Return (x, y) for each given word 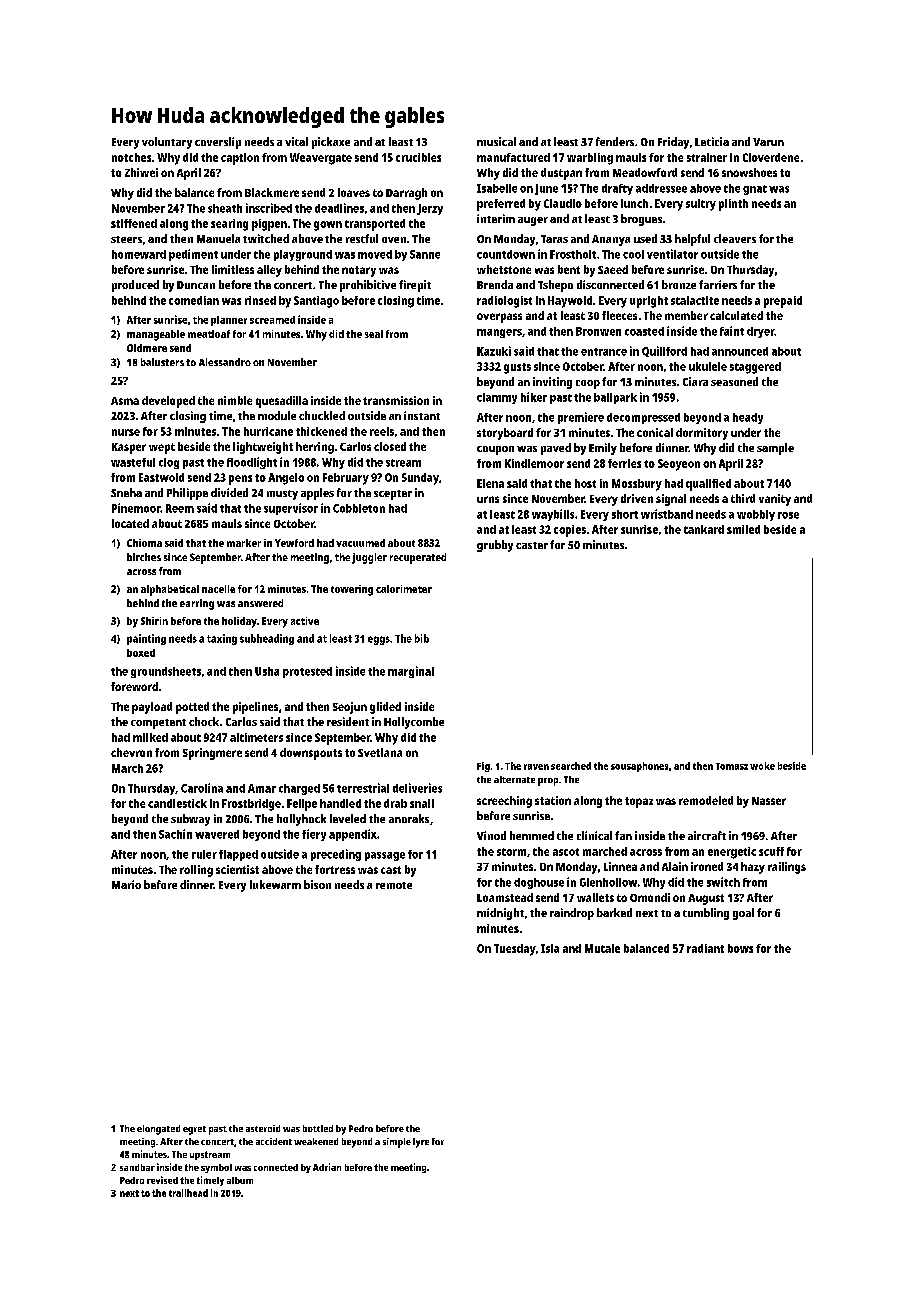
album (240, 1180)
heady (748, 418)
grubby (495, 546)
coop (588, 384)
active (305, 621)
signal (671, 500)
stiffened (134, 223)
